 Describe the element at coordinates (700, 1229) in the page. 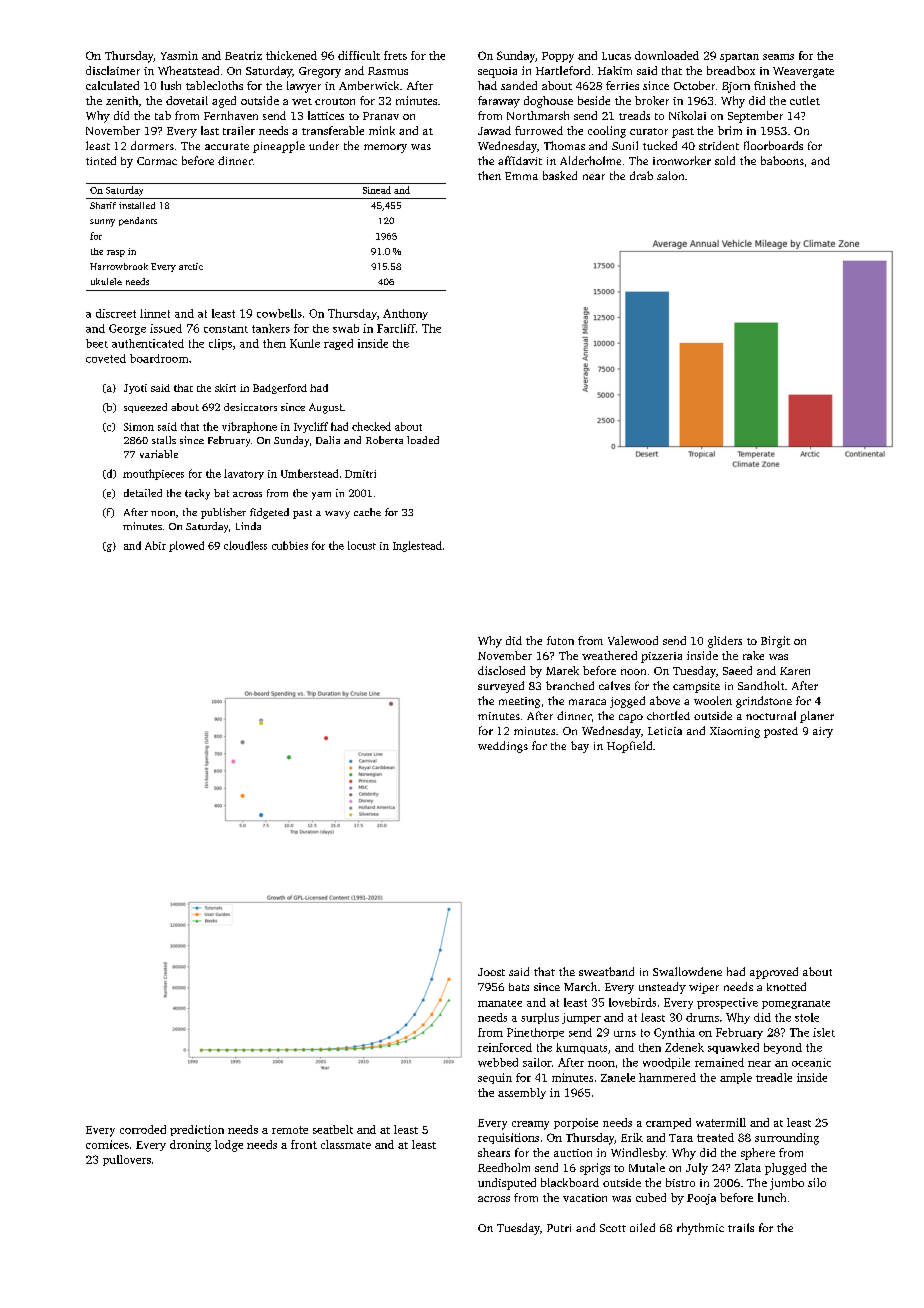

I see `rhythmic` at that location.
